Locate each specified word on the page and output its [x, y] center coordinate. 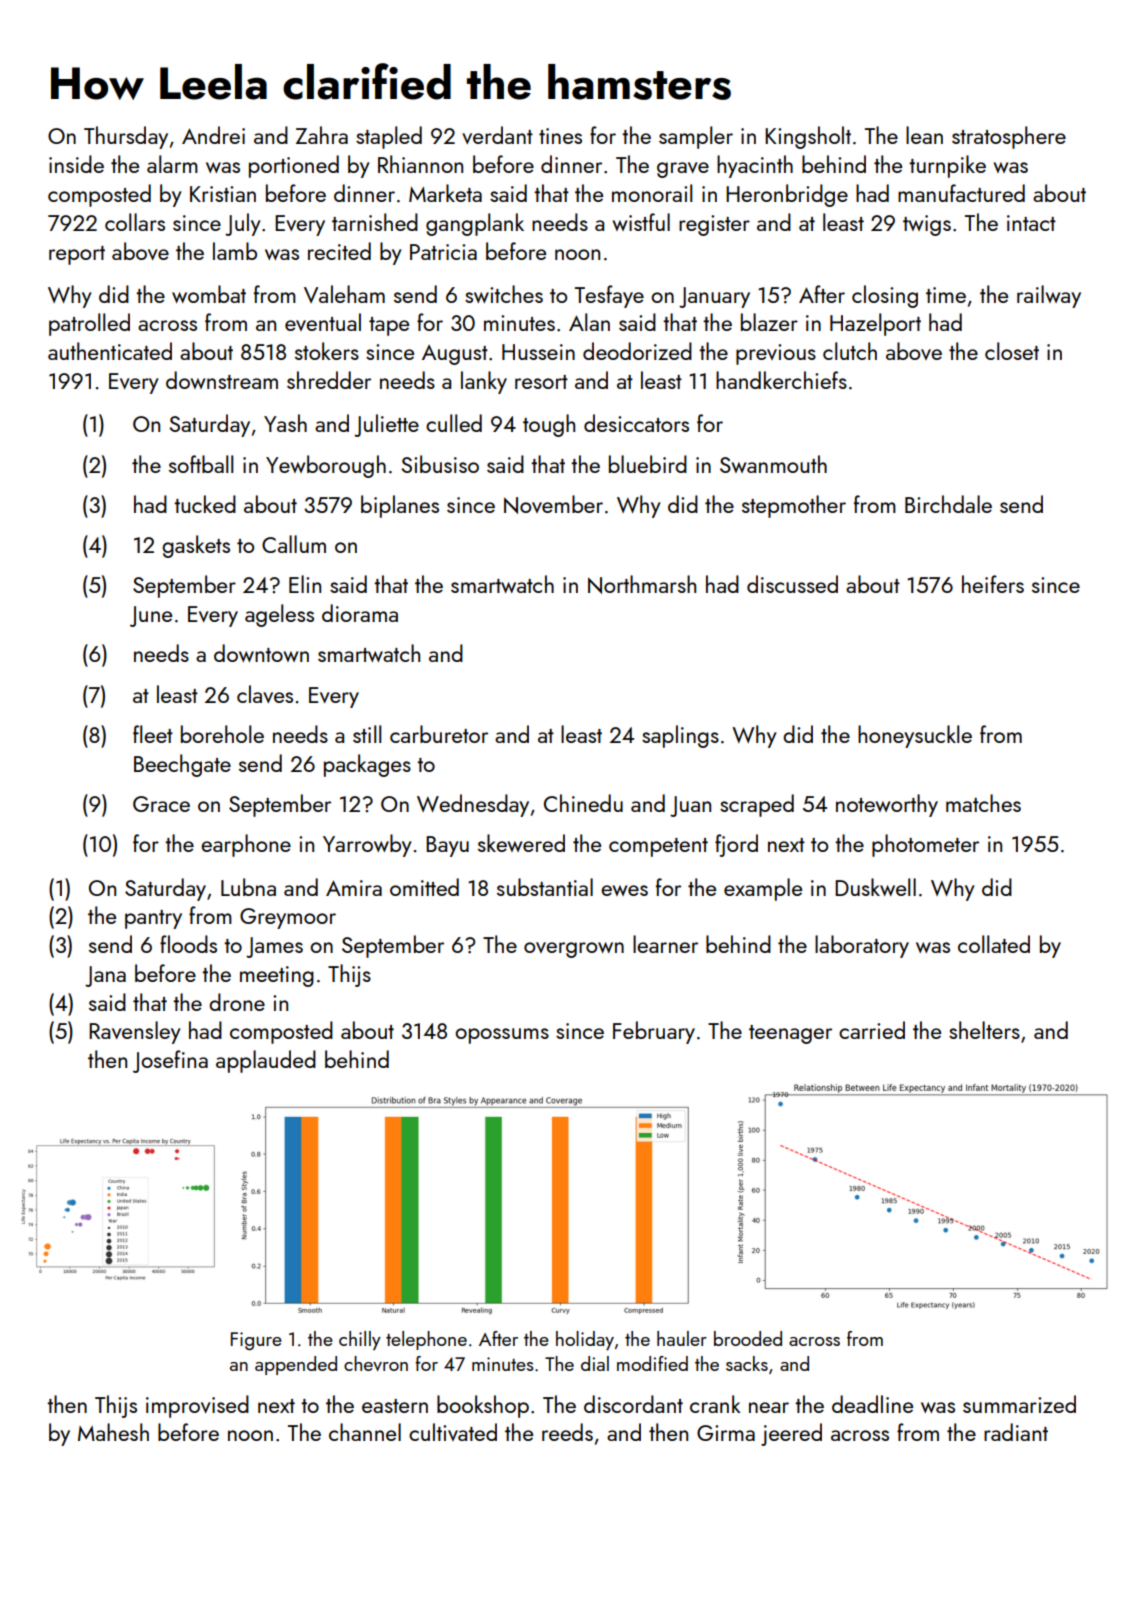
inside [76, 164]
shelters [984, 1030]
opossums [502, 1036]
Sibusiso [440, 464]
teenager [790, 1034]
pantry [153, 919]
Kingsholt [808, 137]
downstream [222, 380]
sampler [696, 137]
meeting [277, 976]
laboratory [862, 946]
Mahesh [113, 1432]
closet [1012, 351]
